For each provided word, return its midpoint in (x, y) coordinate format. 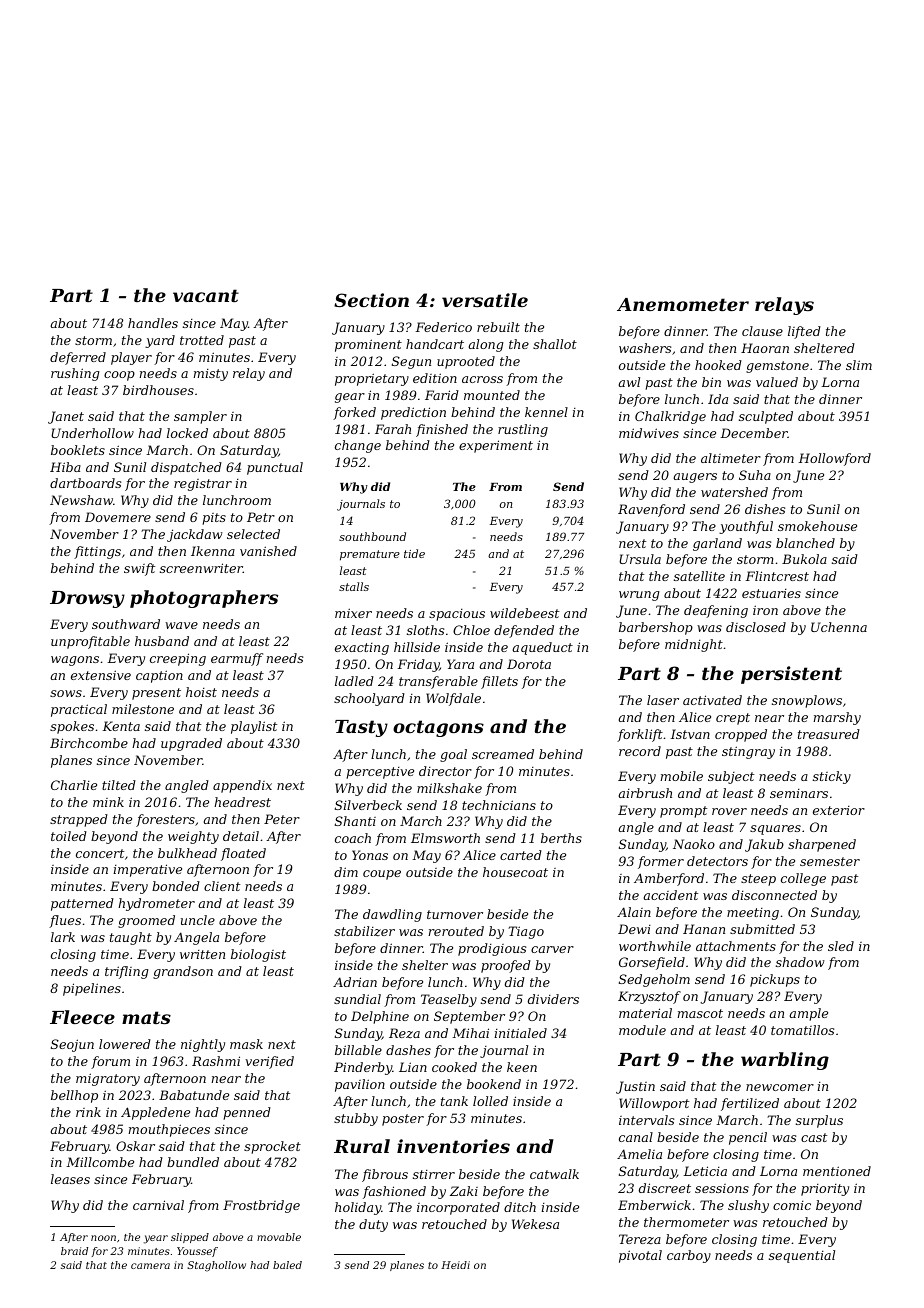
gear (350, 398)
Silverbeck (368, 805)
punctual (275, 468)
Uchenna (839, 627)
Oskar (135, 1146)
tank (454, 1101)
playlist (254, 727)
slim (859, 365)
